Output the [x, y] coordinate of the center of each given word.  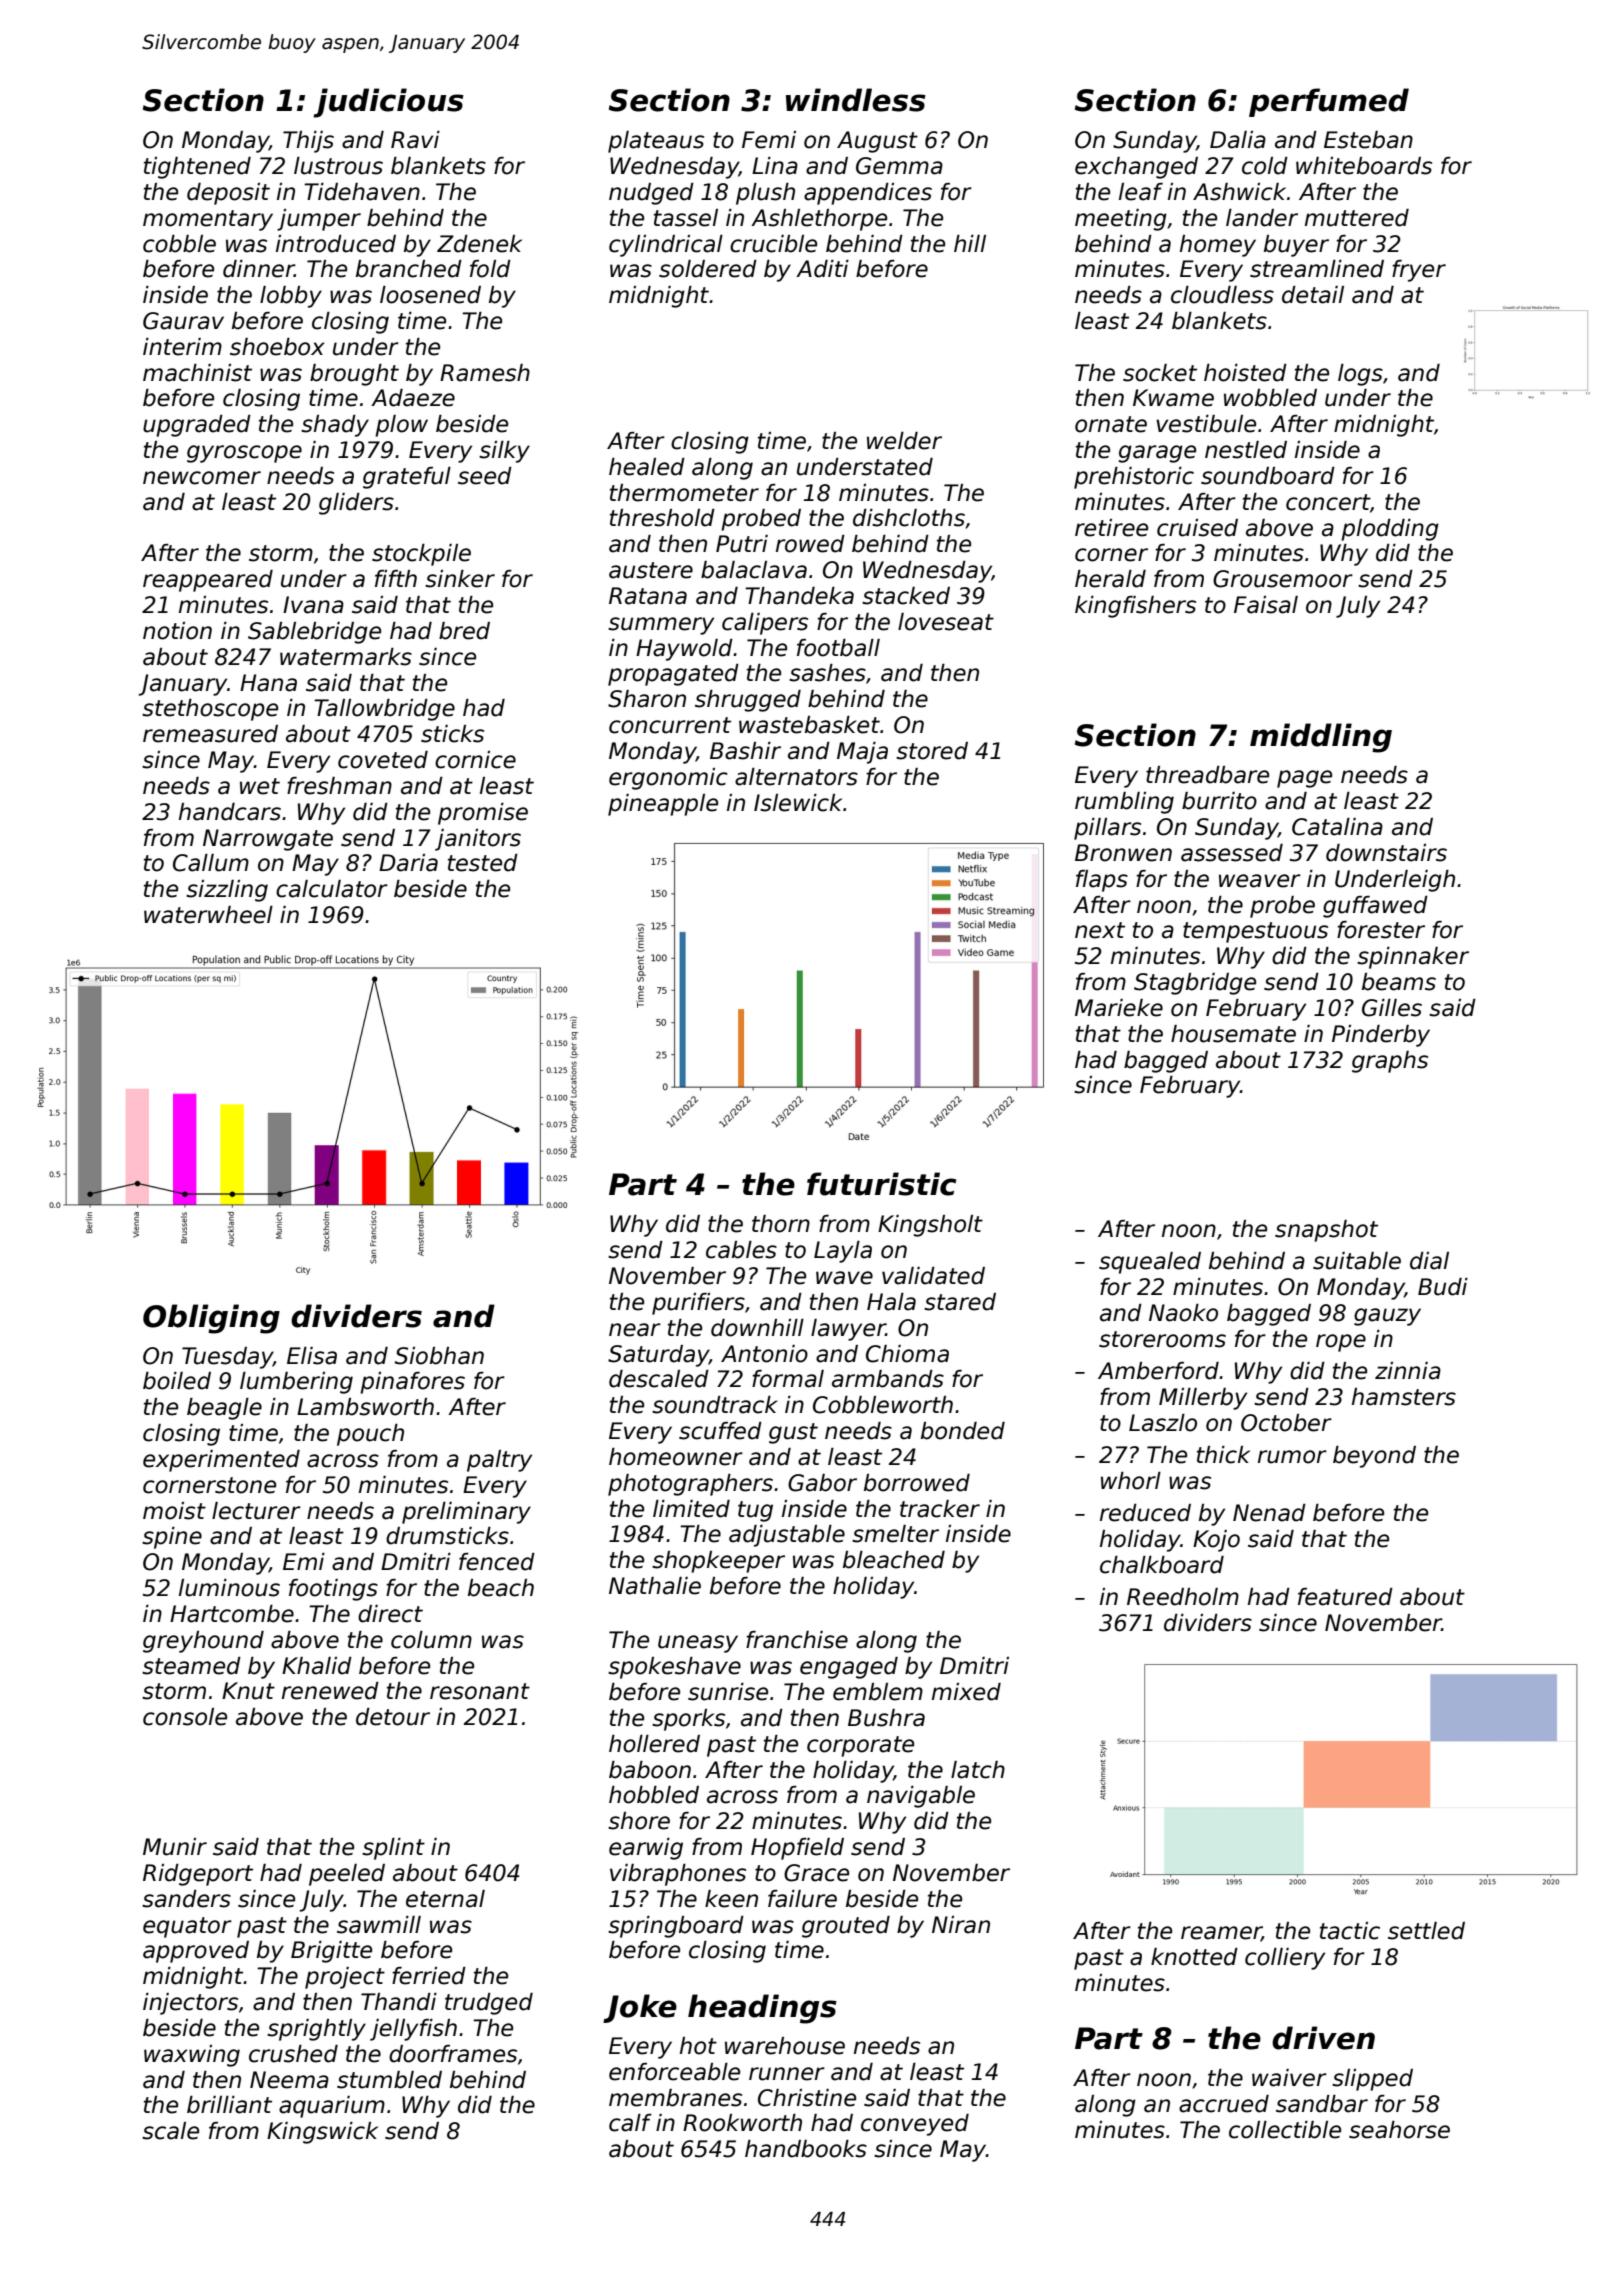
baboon [650, 1770]
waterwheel [208, 915]
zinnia [1408, 1371]
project [345, 1978]
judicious [388, 103]
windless [856, 100]
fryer [1419, 271]
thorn [781, 1224]
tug [755, 1511]
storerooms [1162, 1339]
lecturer [256, 1511]
